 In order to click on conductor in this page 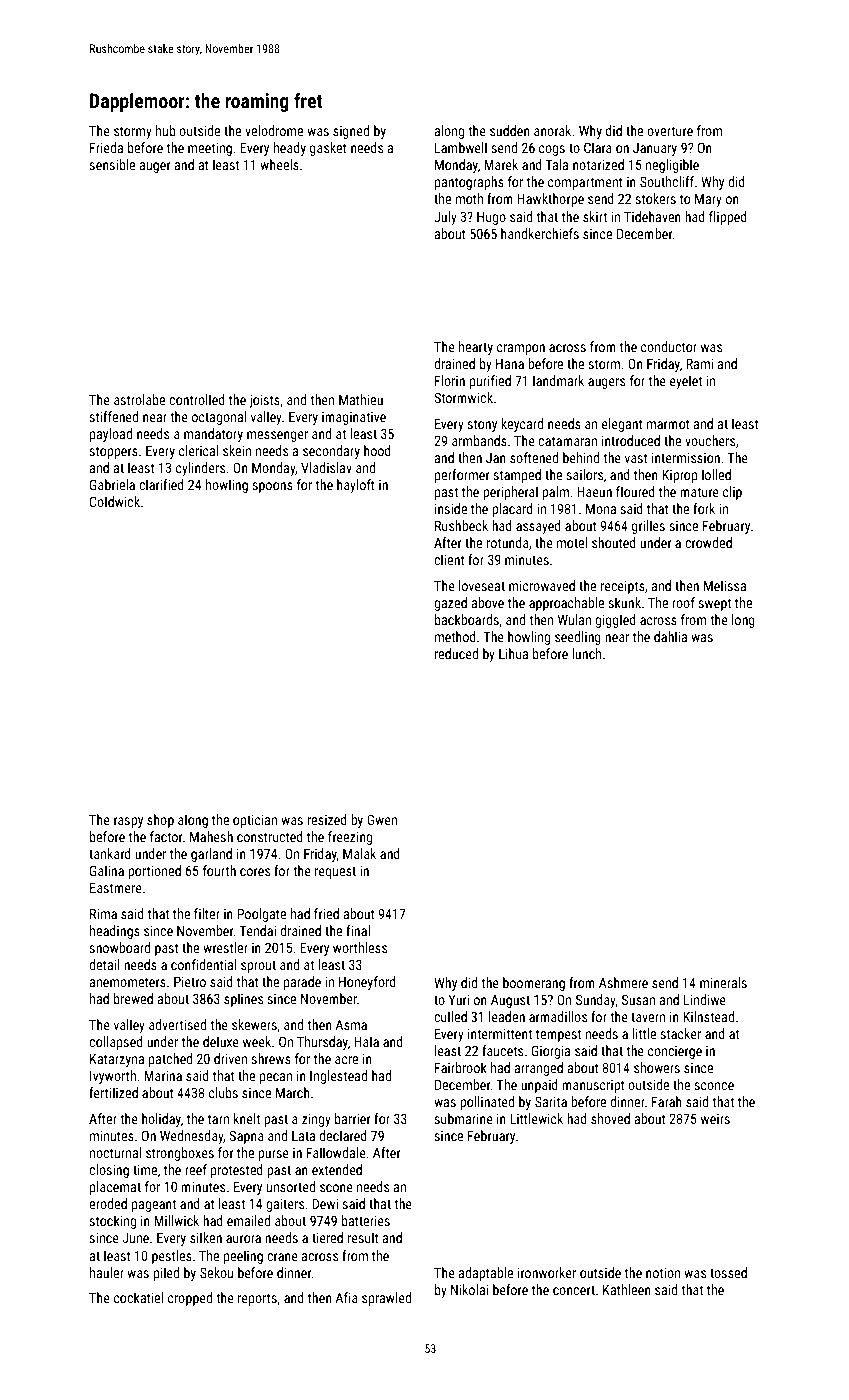, I will do `click(669, 346)`.
